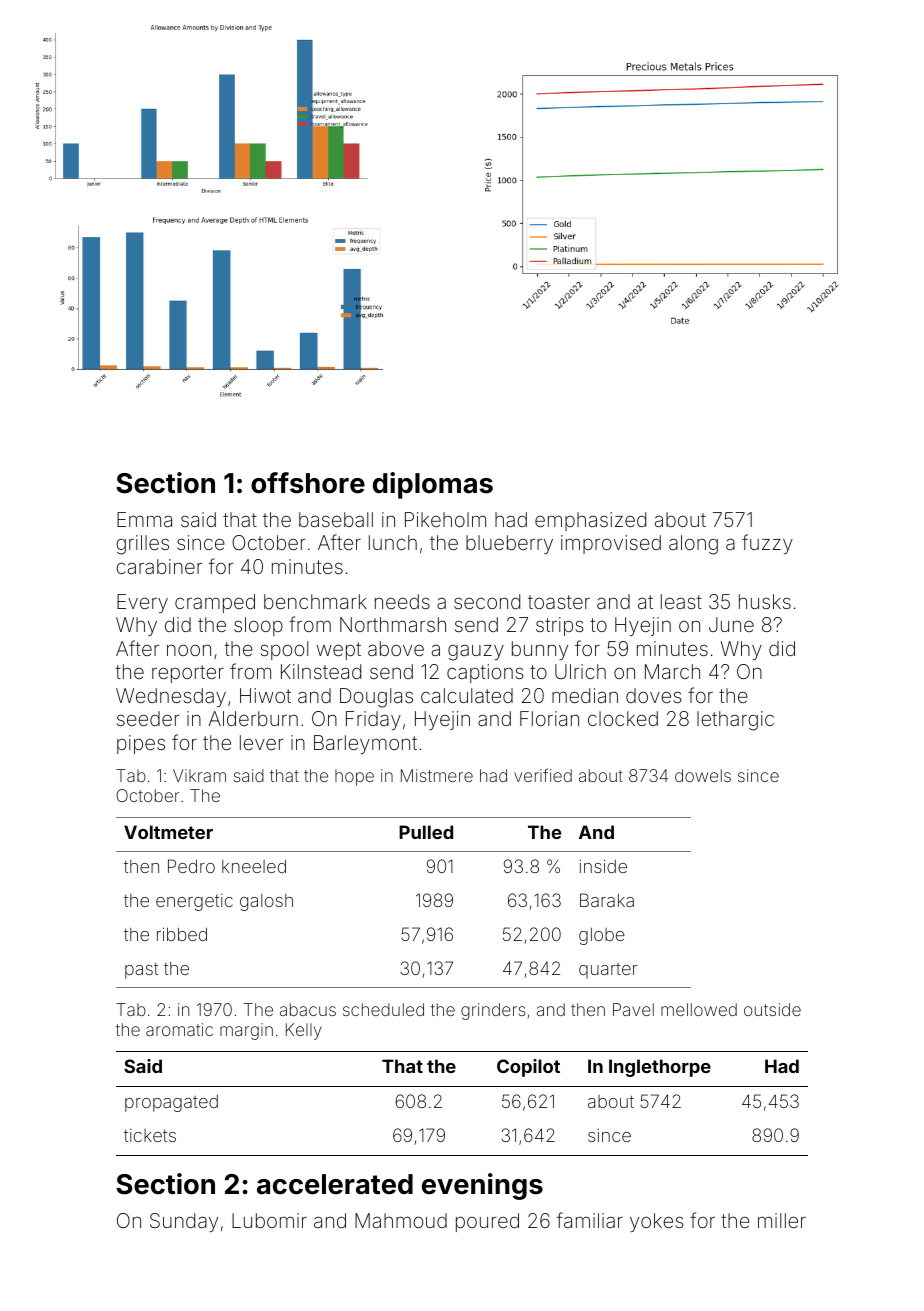 The image size is (924, 1311). What do you see at coordinates (485, 673) in the screenshot?
I see `captions` at bounding box center [485, 673].
